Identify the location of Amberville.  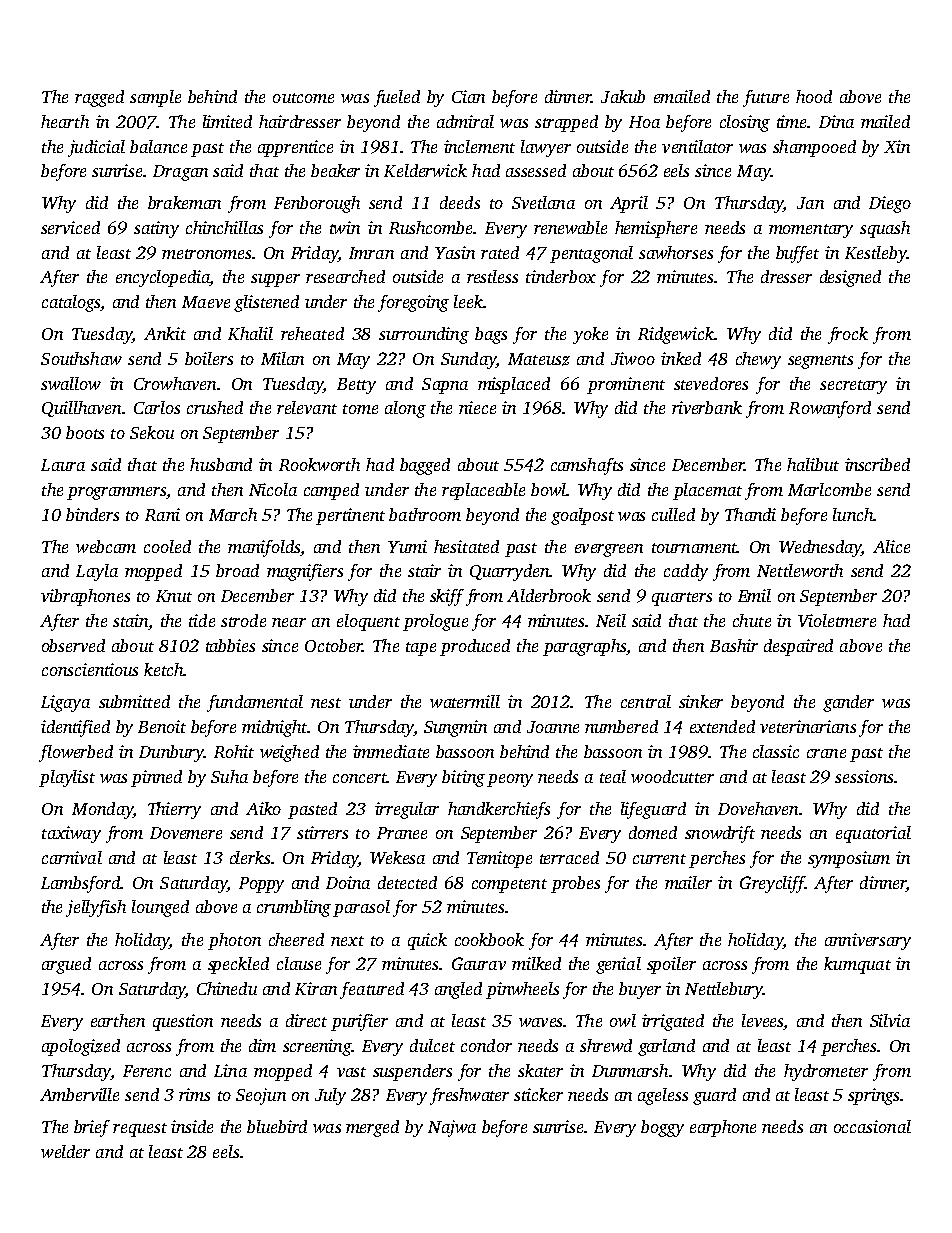
(79, 1094).
